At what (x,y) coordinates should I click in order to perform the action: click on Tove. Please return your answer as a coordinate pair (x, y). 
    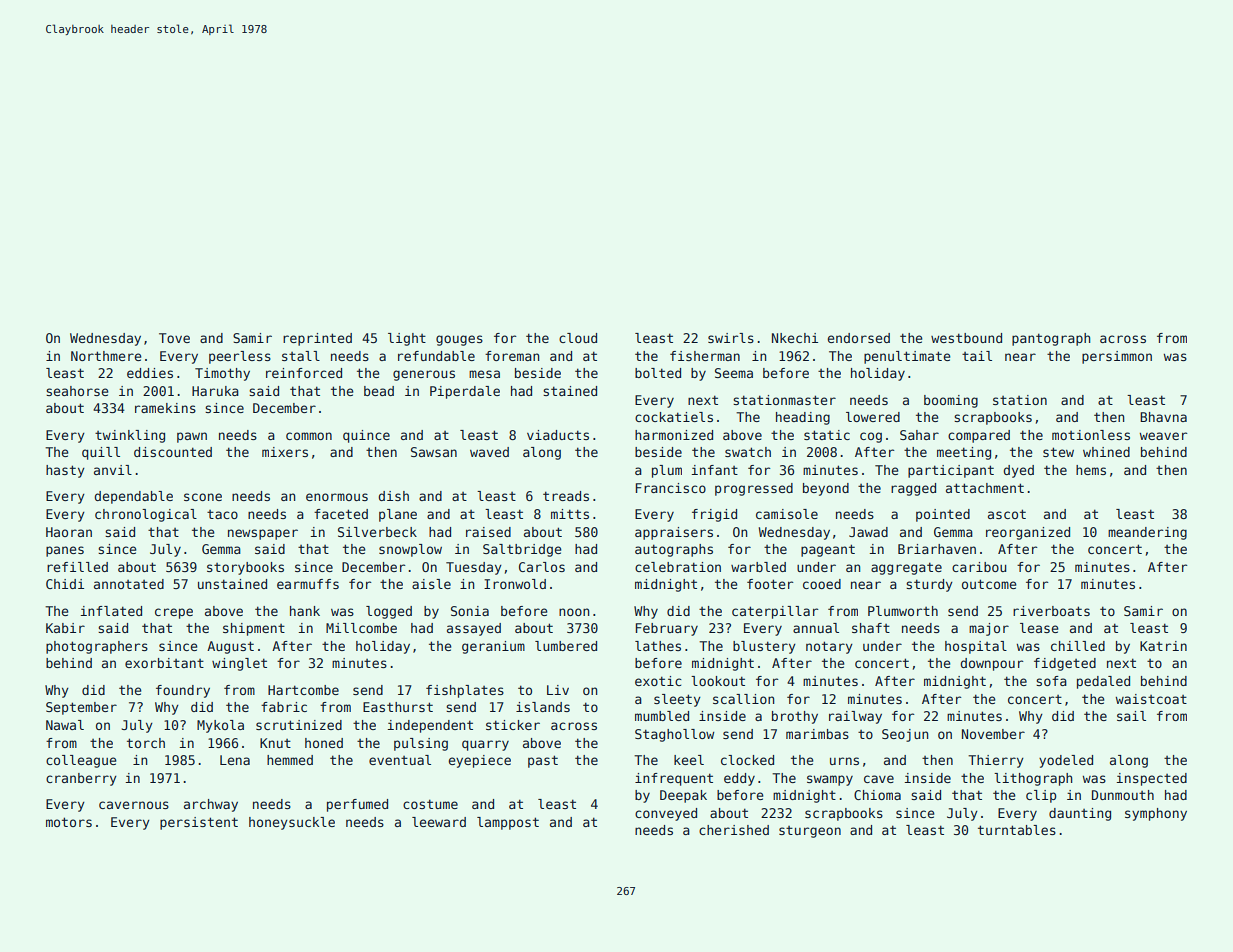
    Looking at the image, I should click on (174, 338).
